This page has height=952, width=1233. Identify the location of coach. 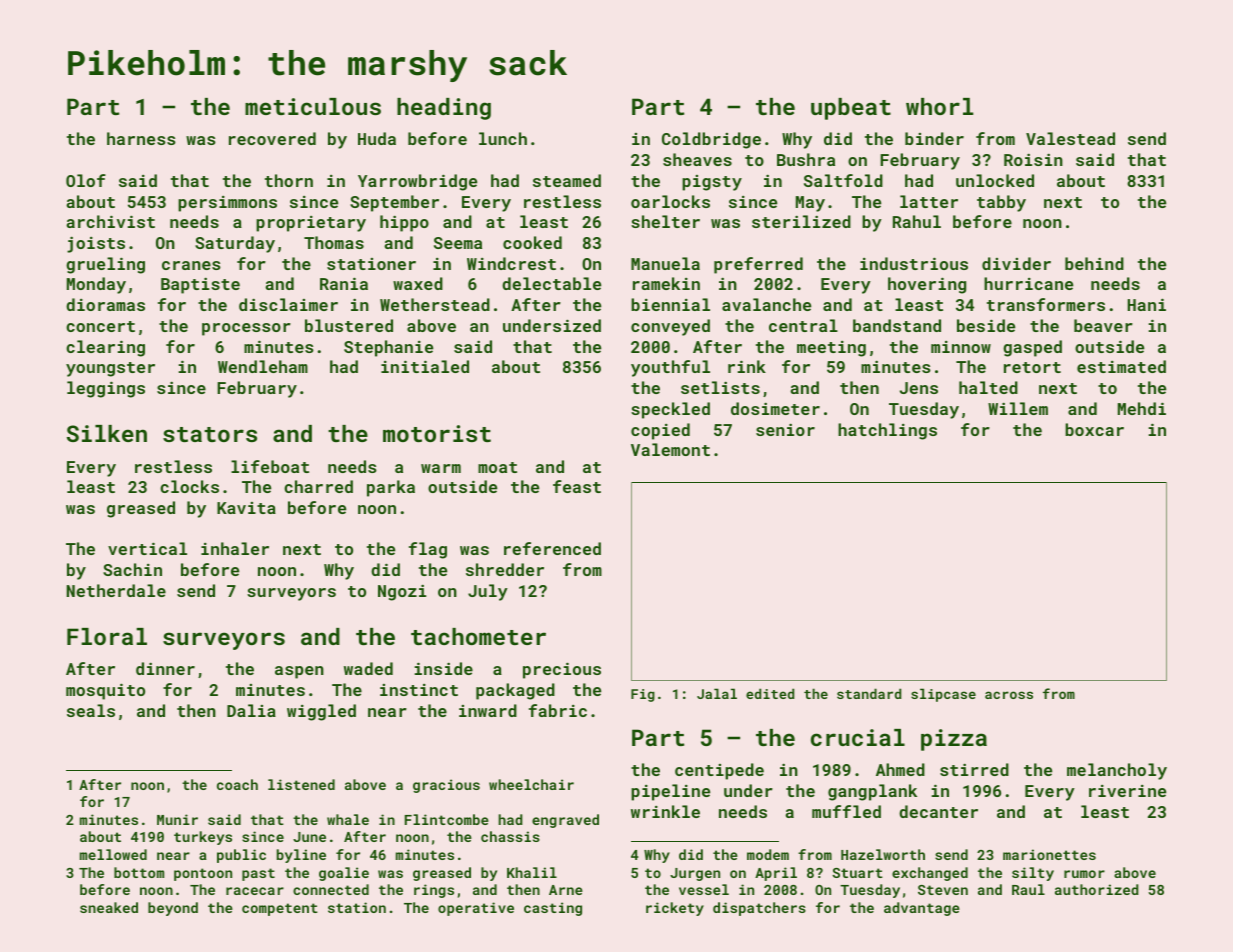
(237, 784).
